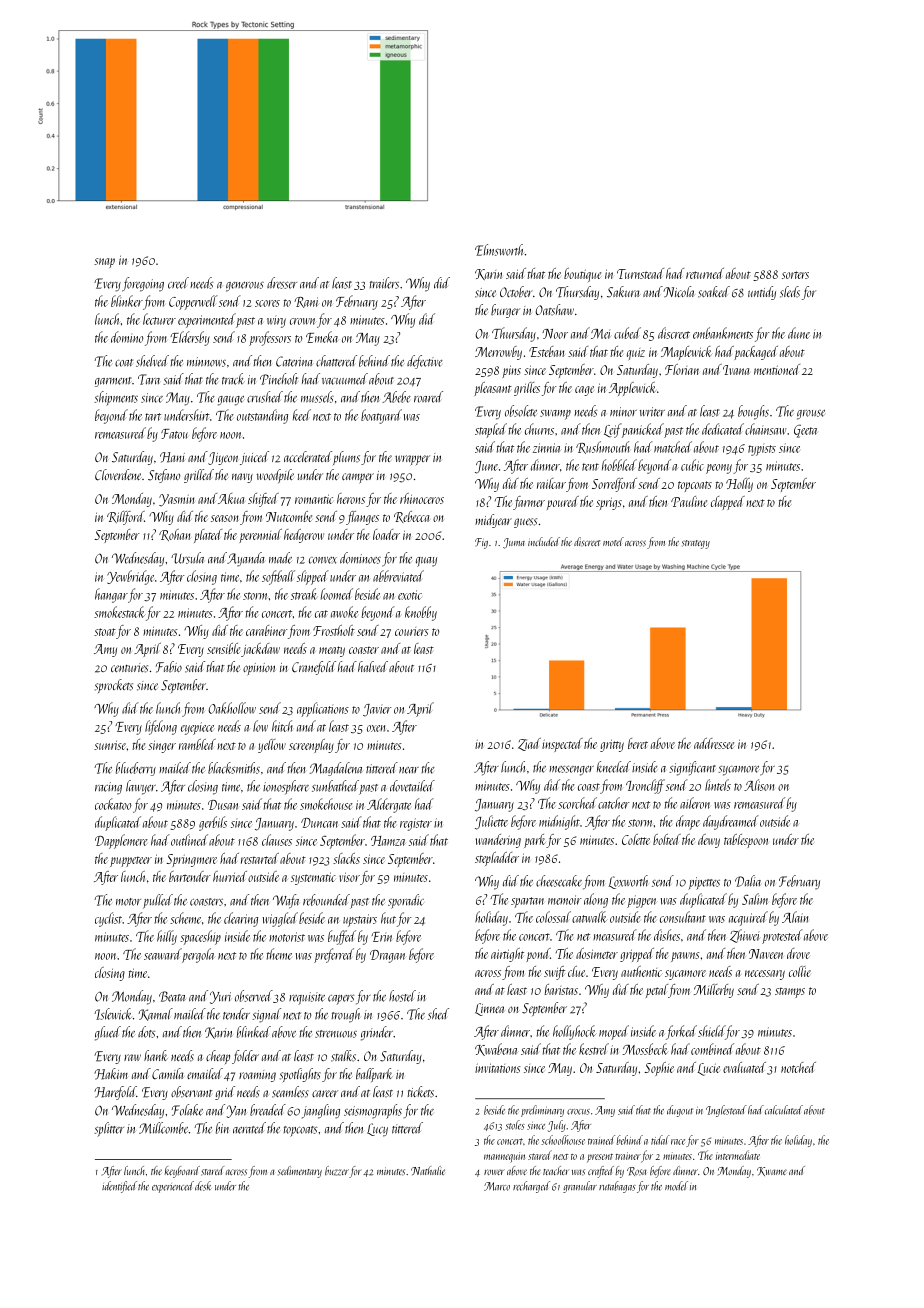 The image size is (924, 1308). Describe the element at coordinates (544, 541) in the page. I see `included` at that location.
